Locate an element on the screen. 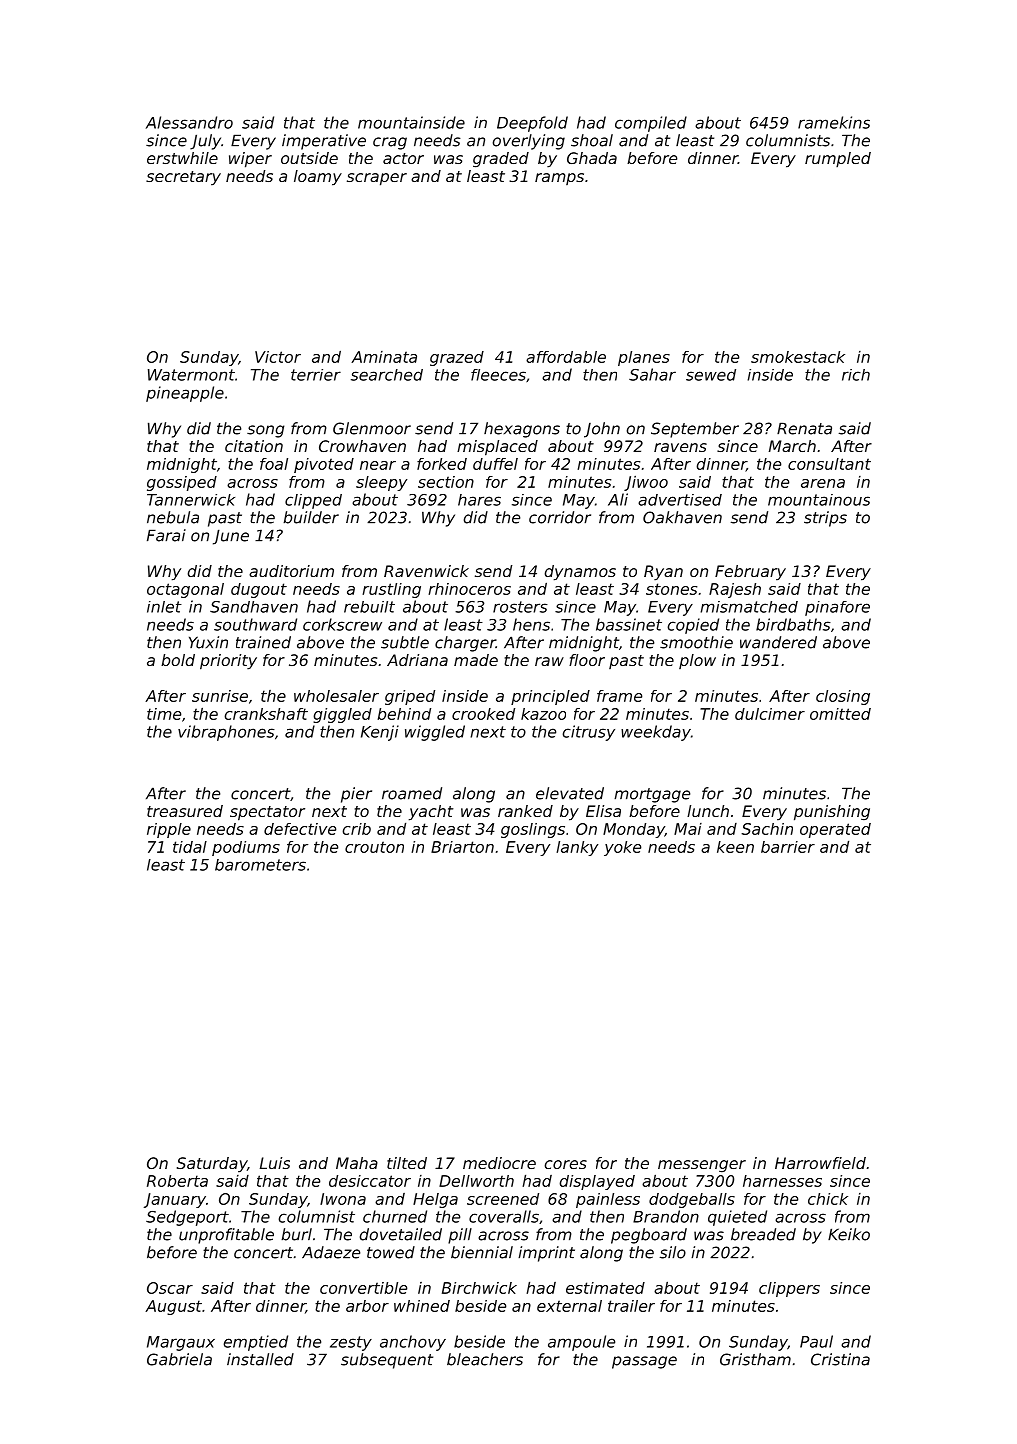 This screenshot has width=1017, height=1444. barometers is located at coordinates (260, 865).
